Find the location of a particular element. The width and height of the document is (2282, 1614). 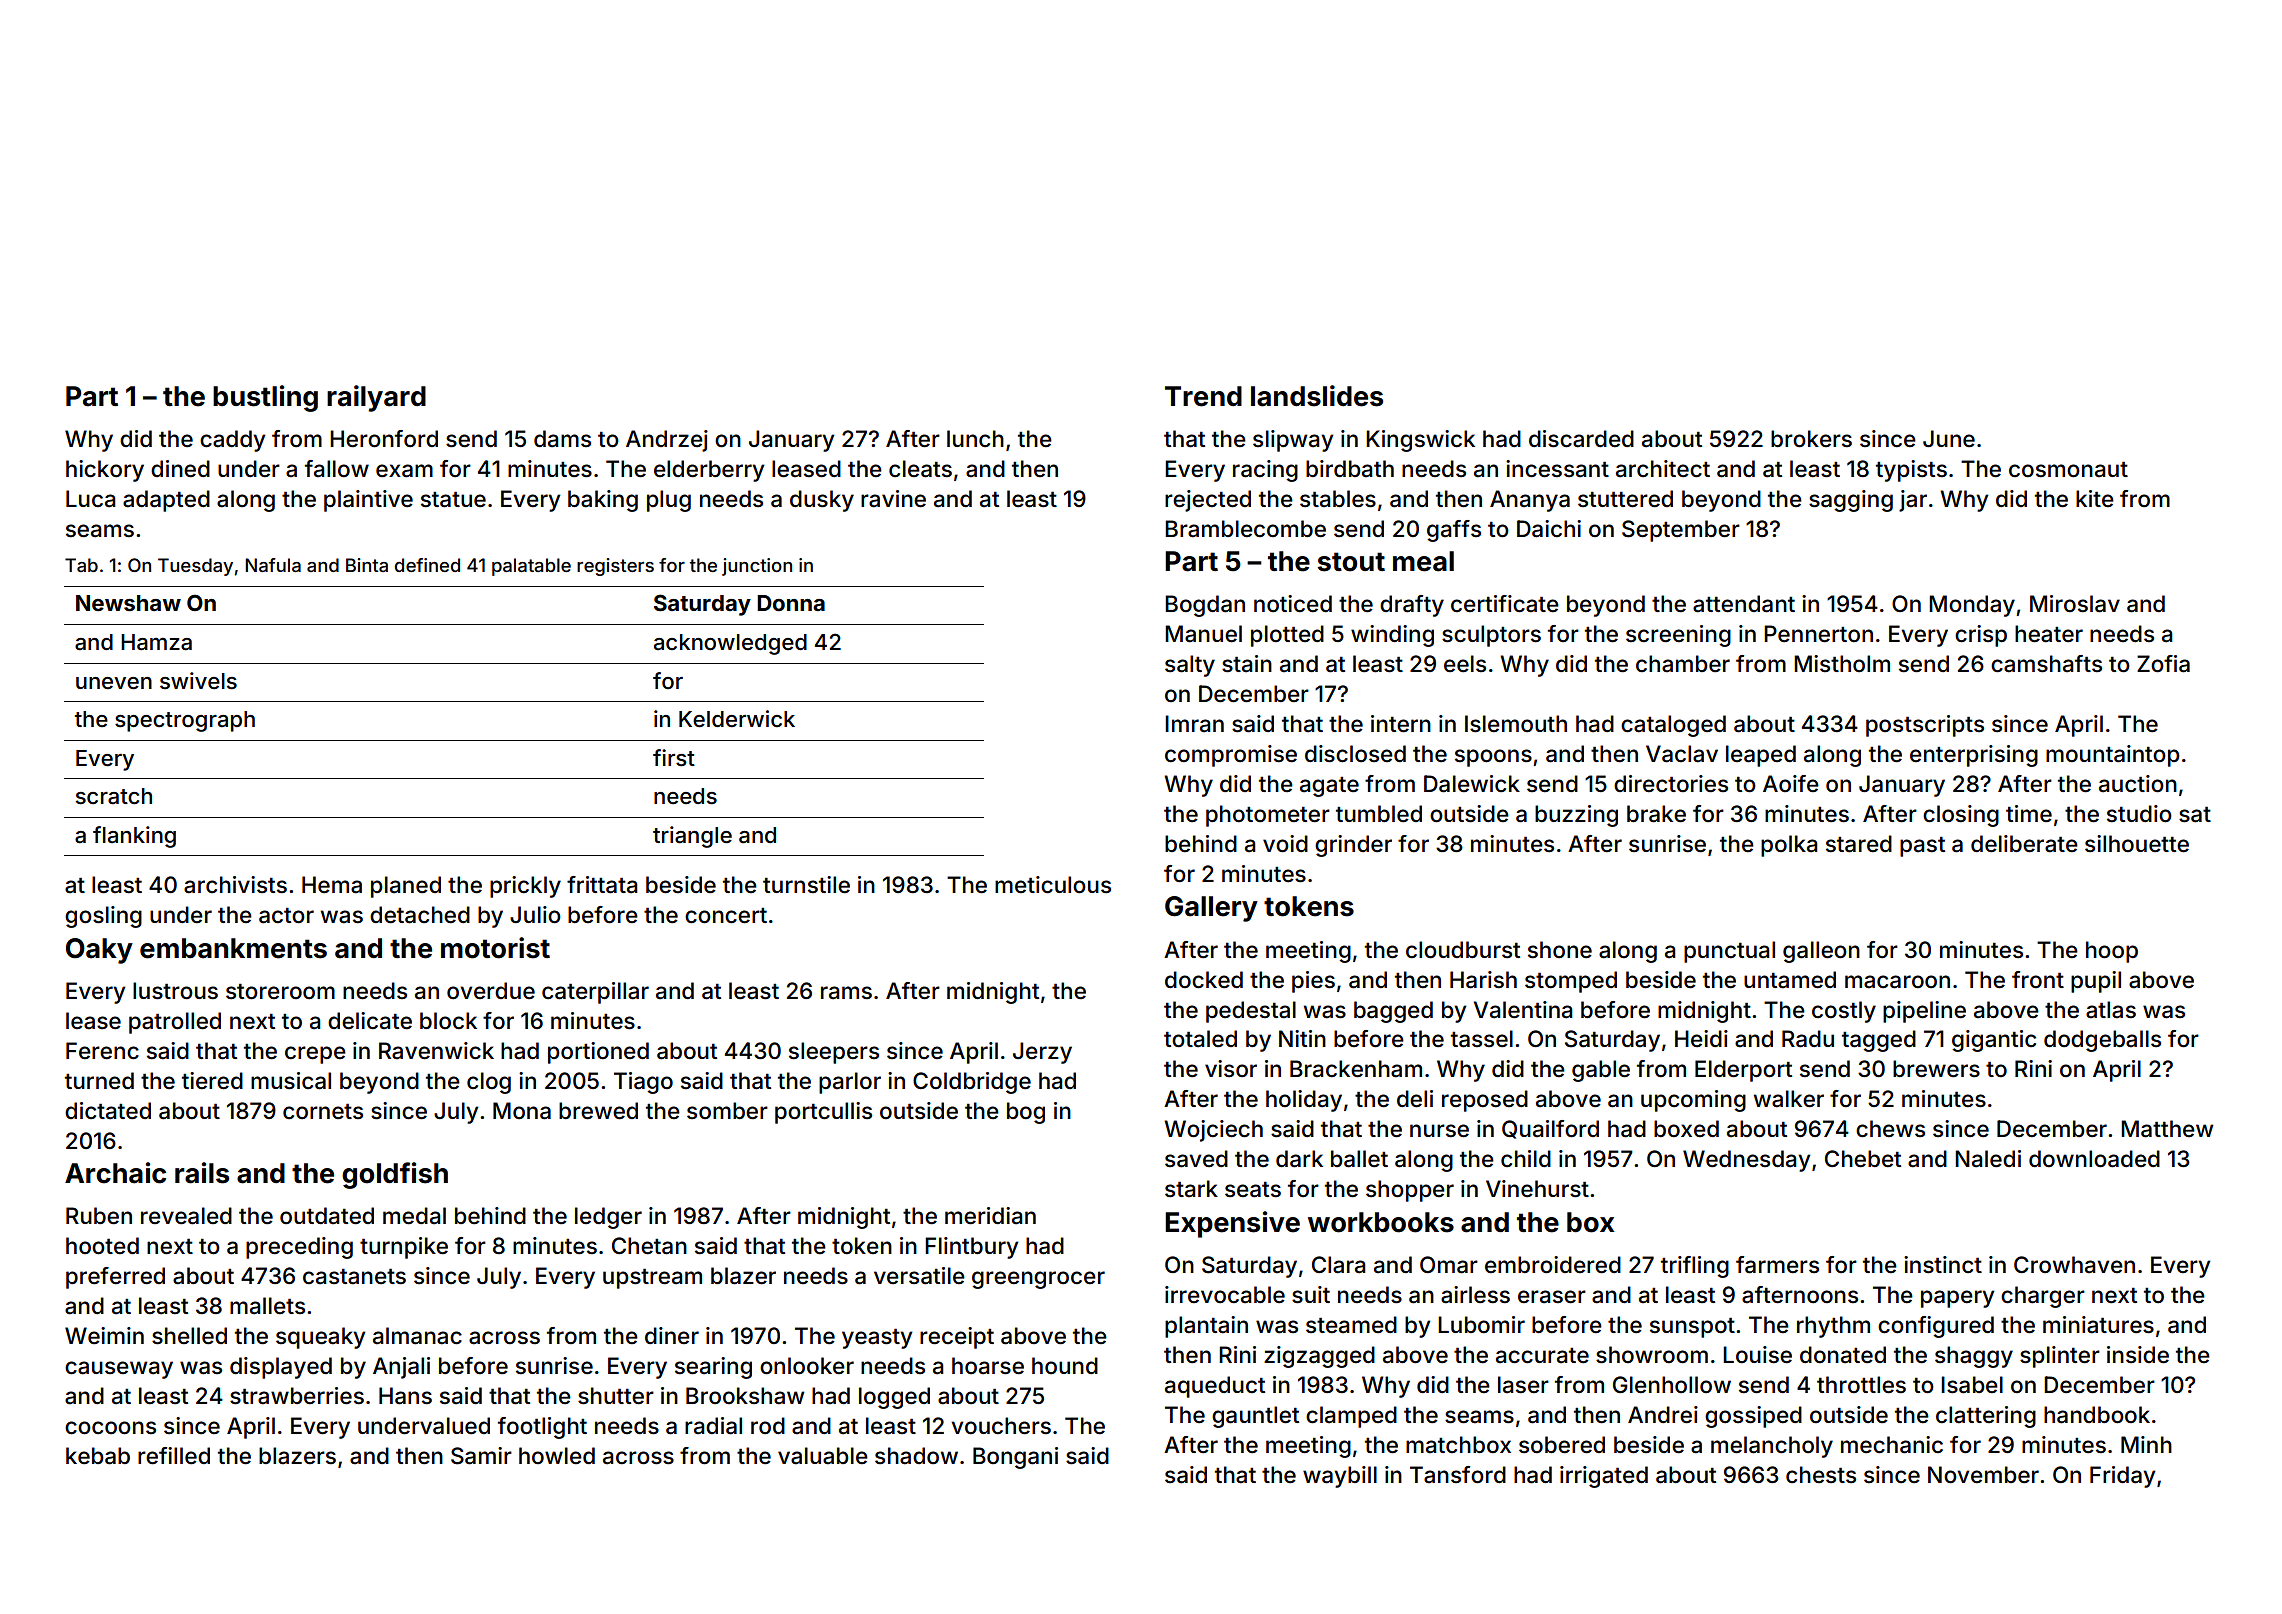

railyard is located at coordinates (376, 398).
